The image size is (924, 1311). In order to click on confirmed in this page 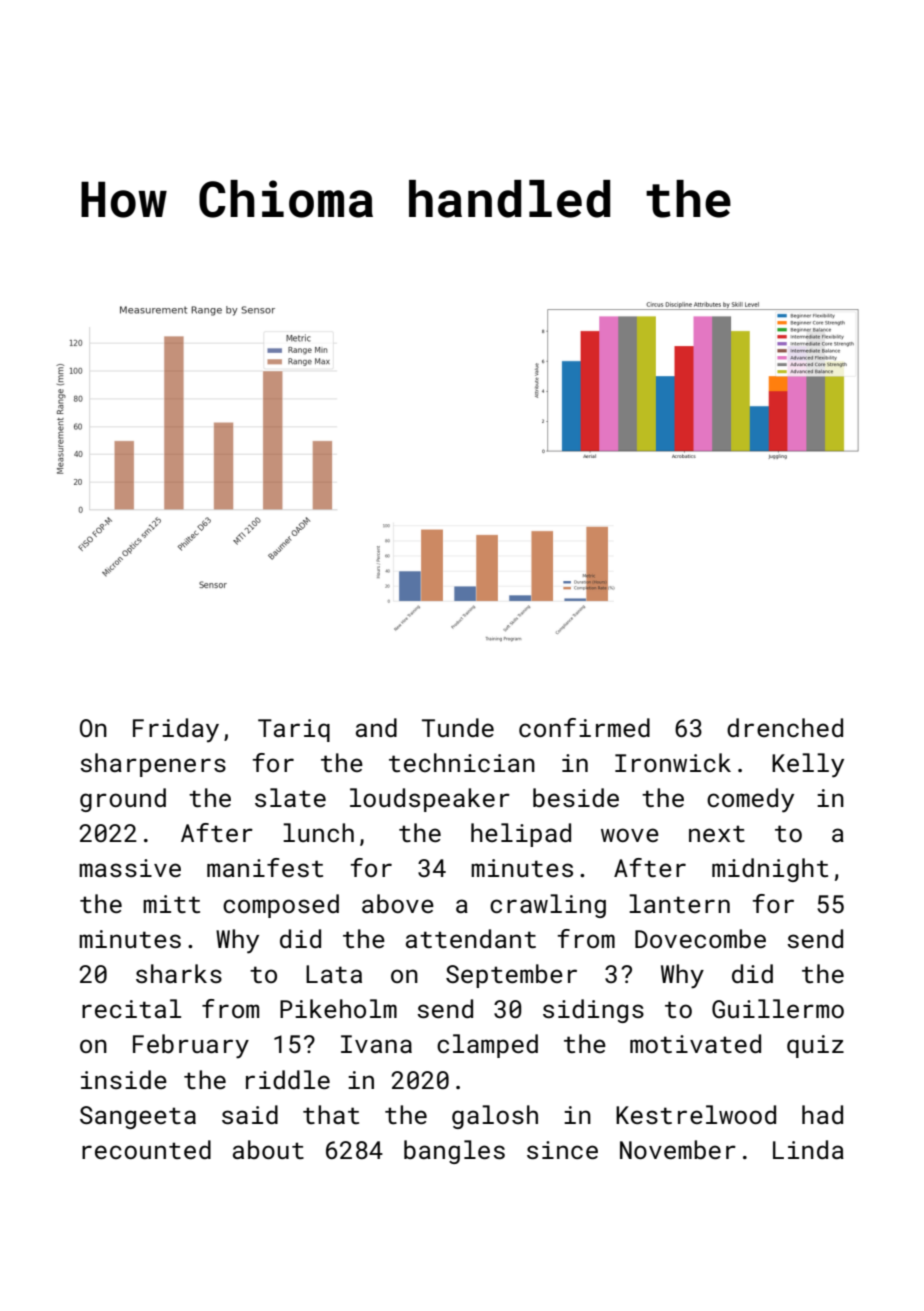, I will do `click(584, 727)`.
